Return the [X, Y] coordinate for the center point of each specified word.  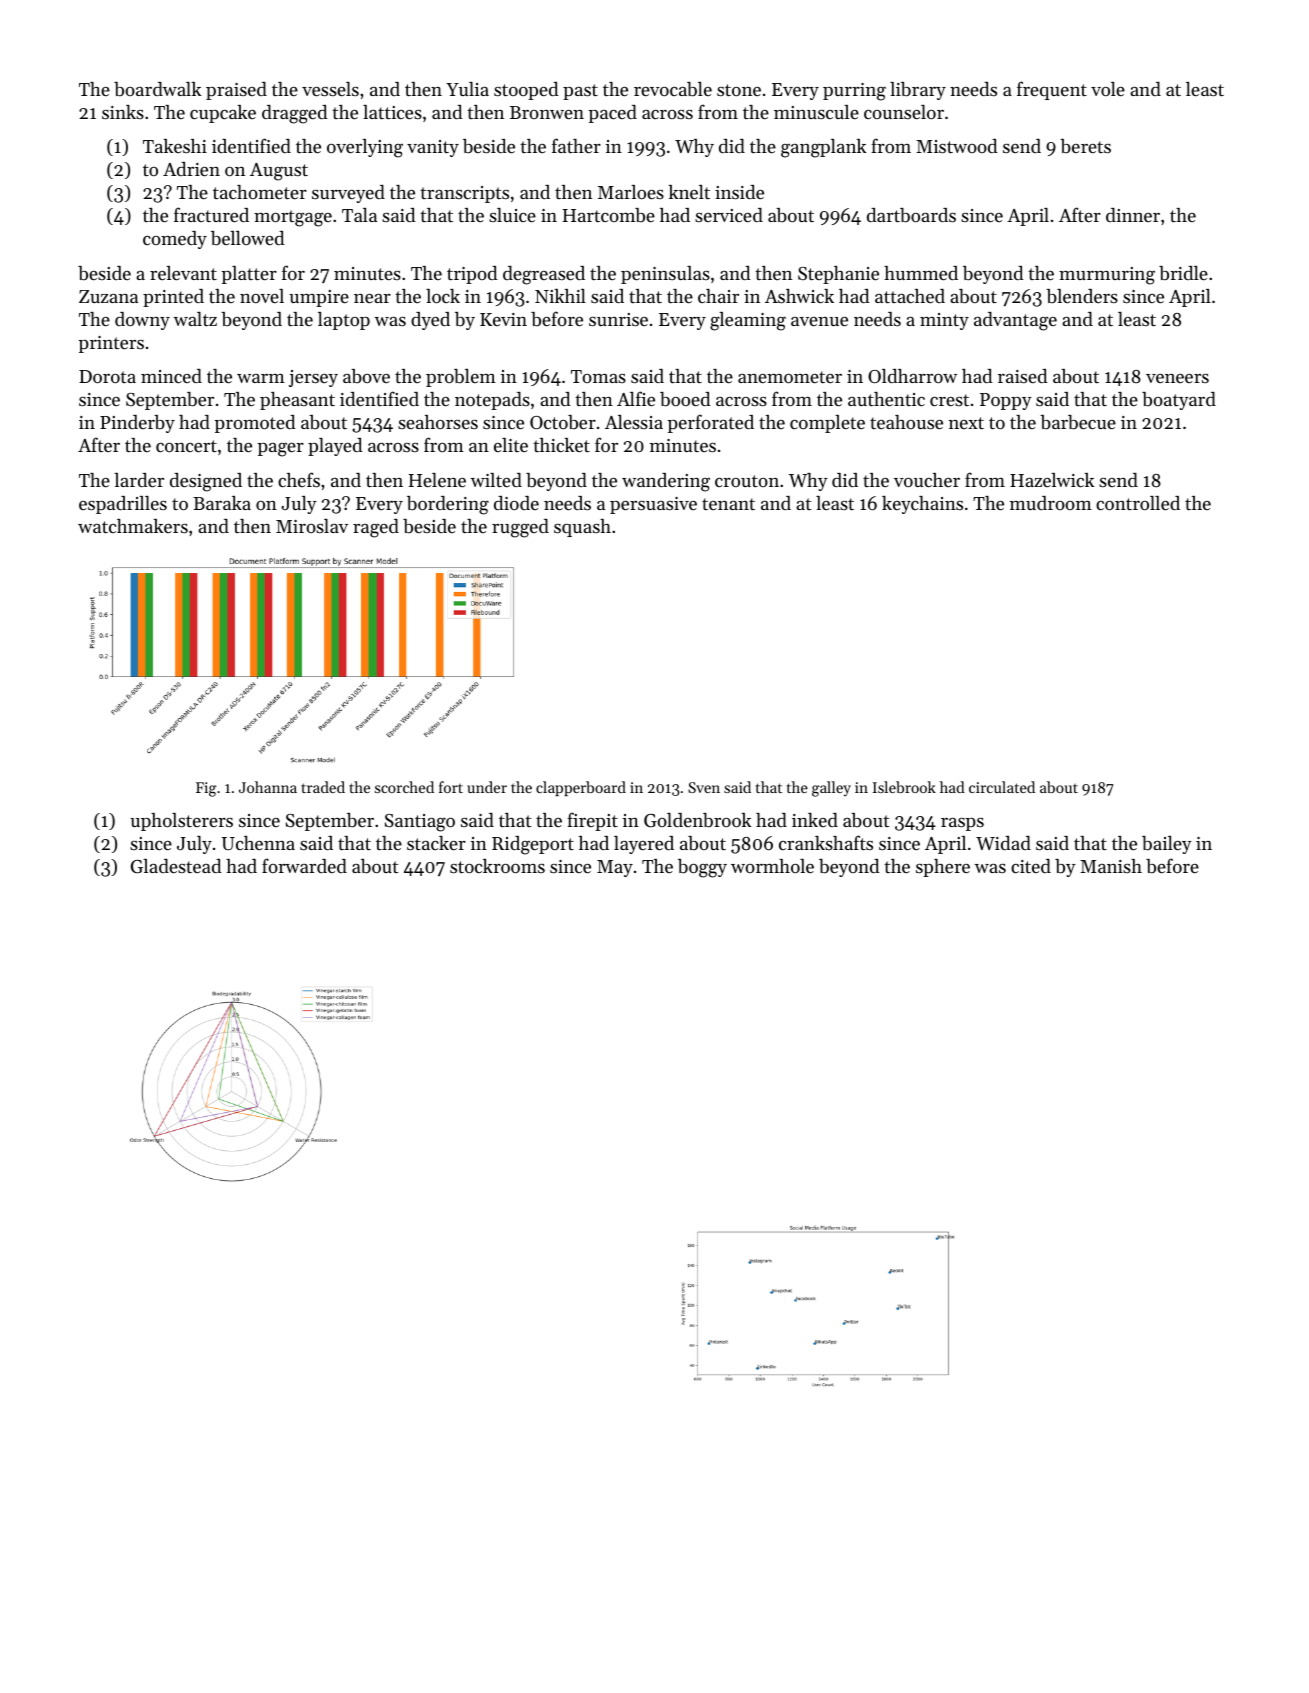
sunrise [618, 319]
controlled [1138, 503]
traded [323, 787]
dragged [295, 114]
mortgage [293, 218]
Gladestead [176, 866]
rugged [520, 528]
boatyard [1179, 401]
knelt [689, 192]
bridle [1183, 273]
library [918, 91]
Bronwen [547, 112]
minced [171, 376]
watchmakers [133, 526]
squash [582, 528]
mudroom [1051, 503]
